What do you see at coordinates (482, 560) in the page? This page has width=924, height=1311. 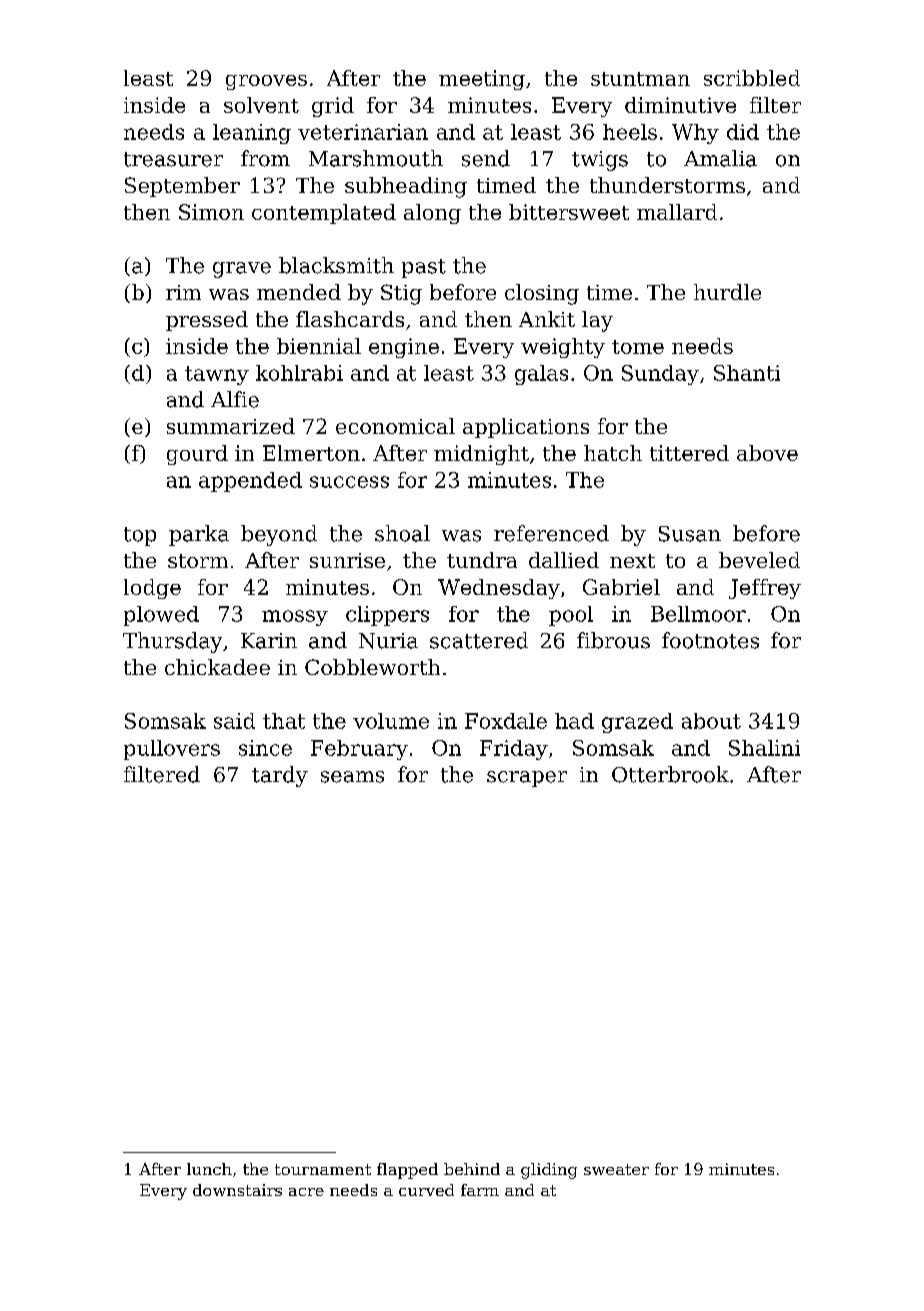 I see `tundra` at bounding box center [482, 560].
